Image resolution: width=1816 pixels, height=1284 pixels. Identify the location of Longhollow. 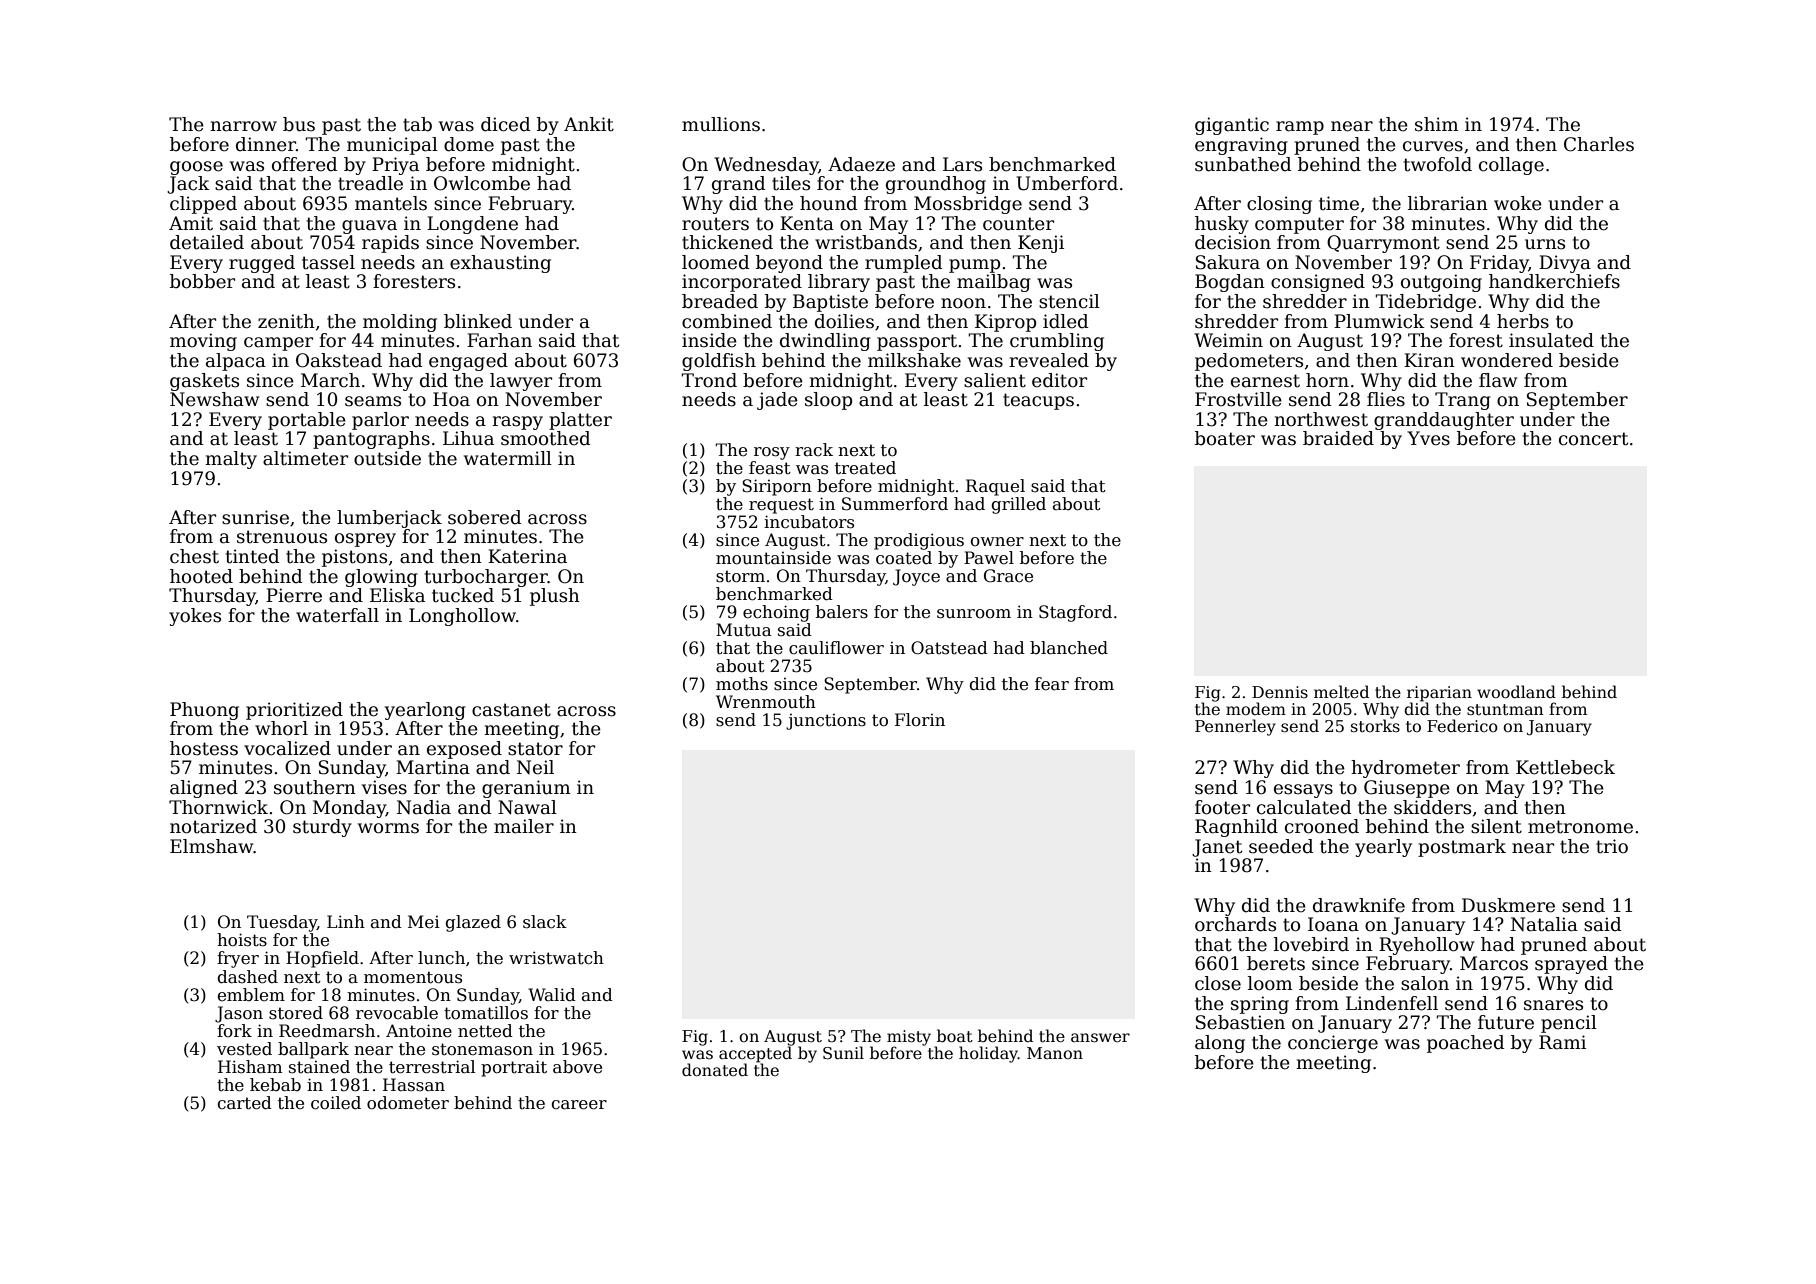
(462, 617).
